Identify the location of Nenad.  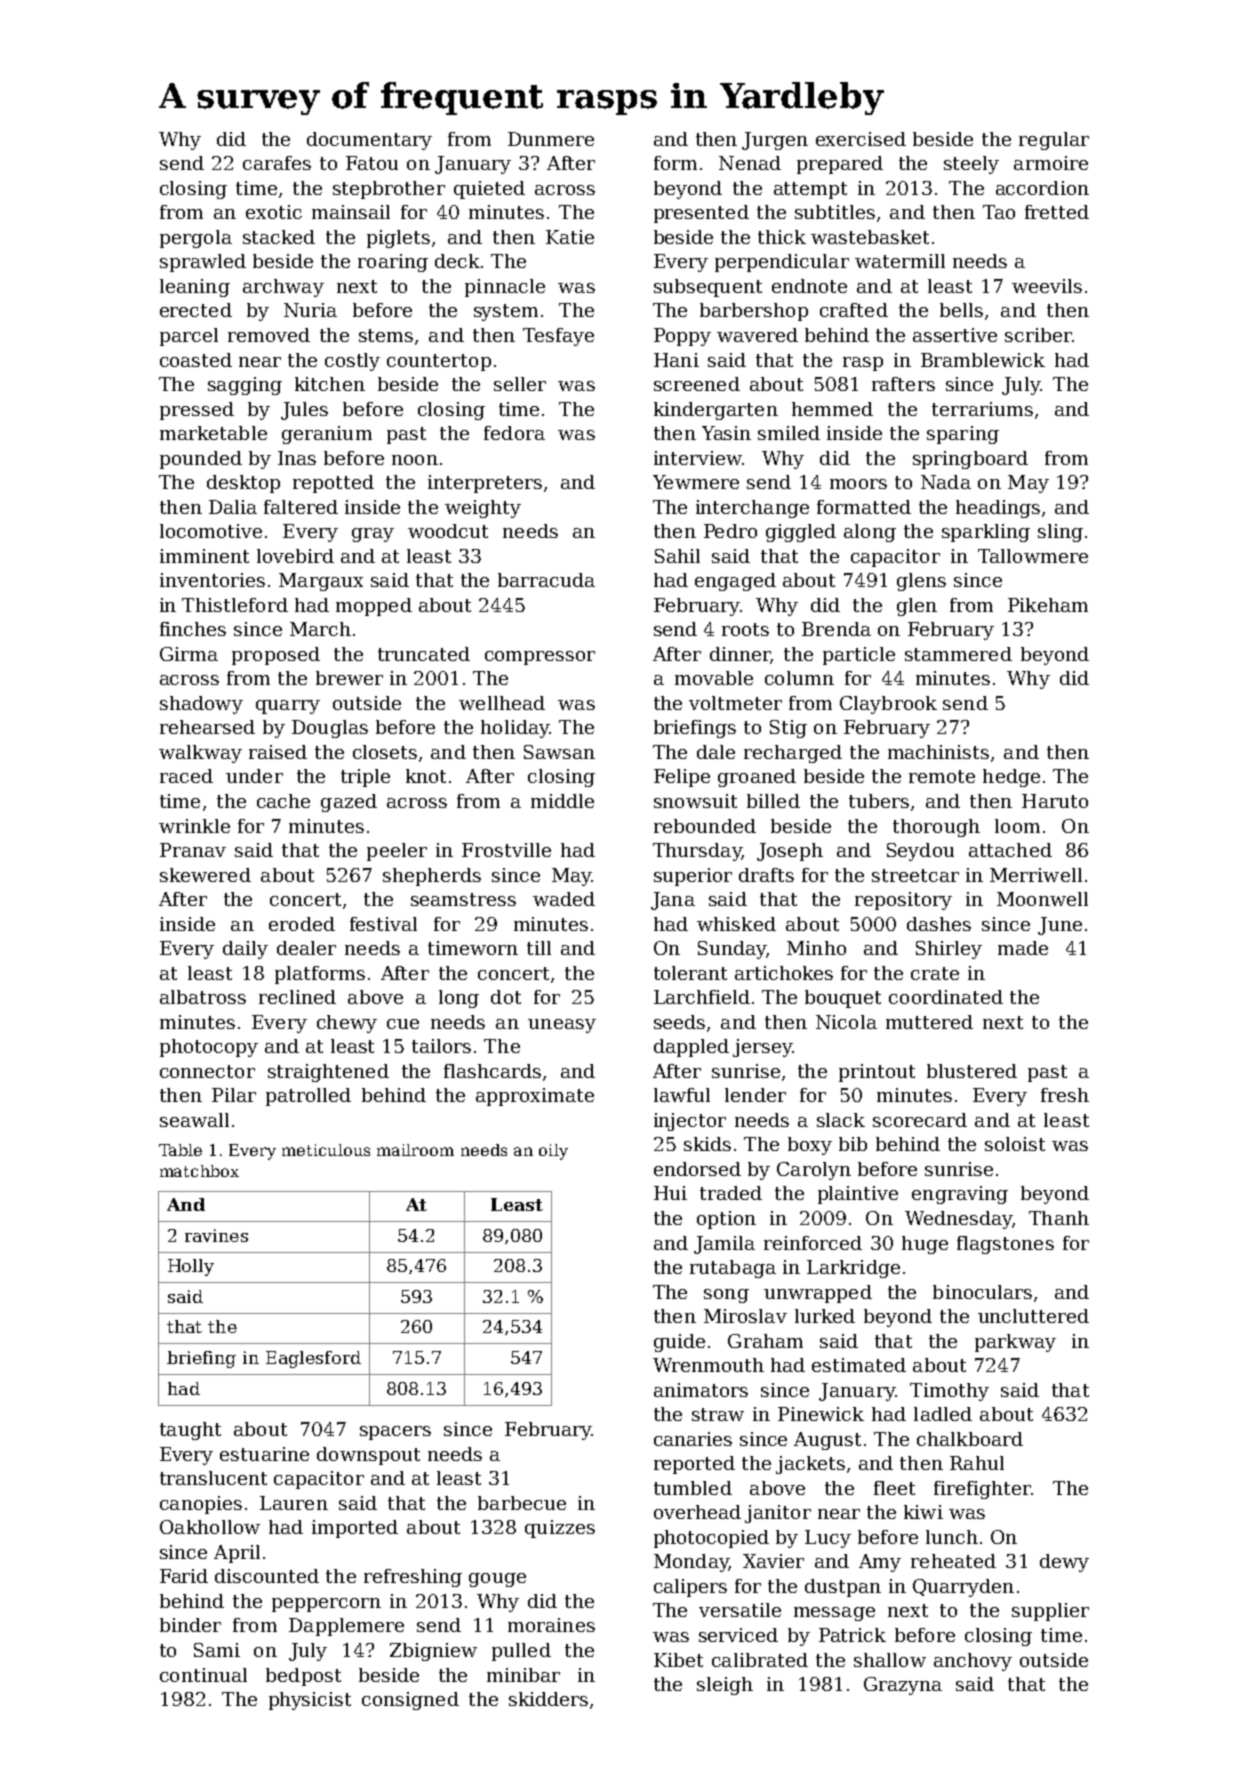
(750, 163).
